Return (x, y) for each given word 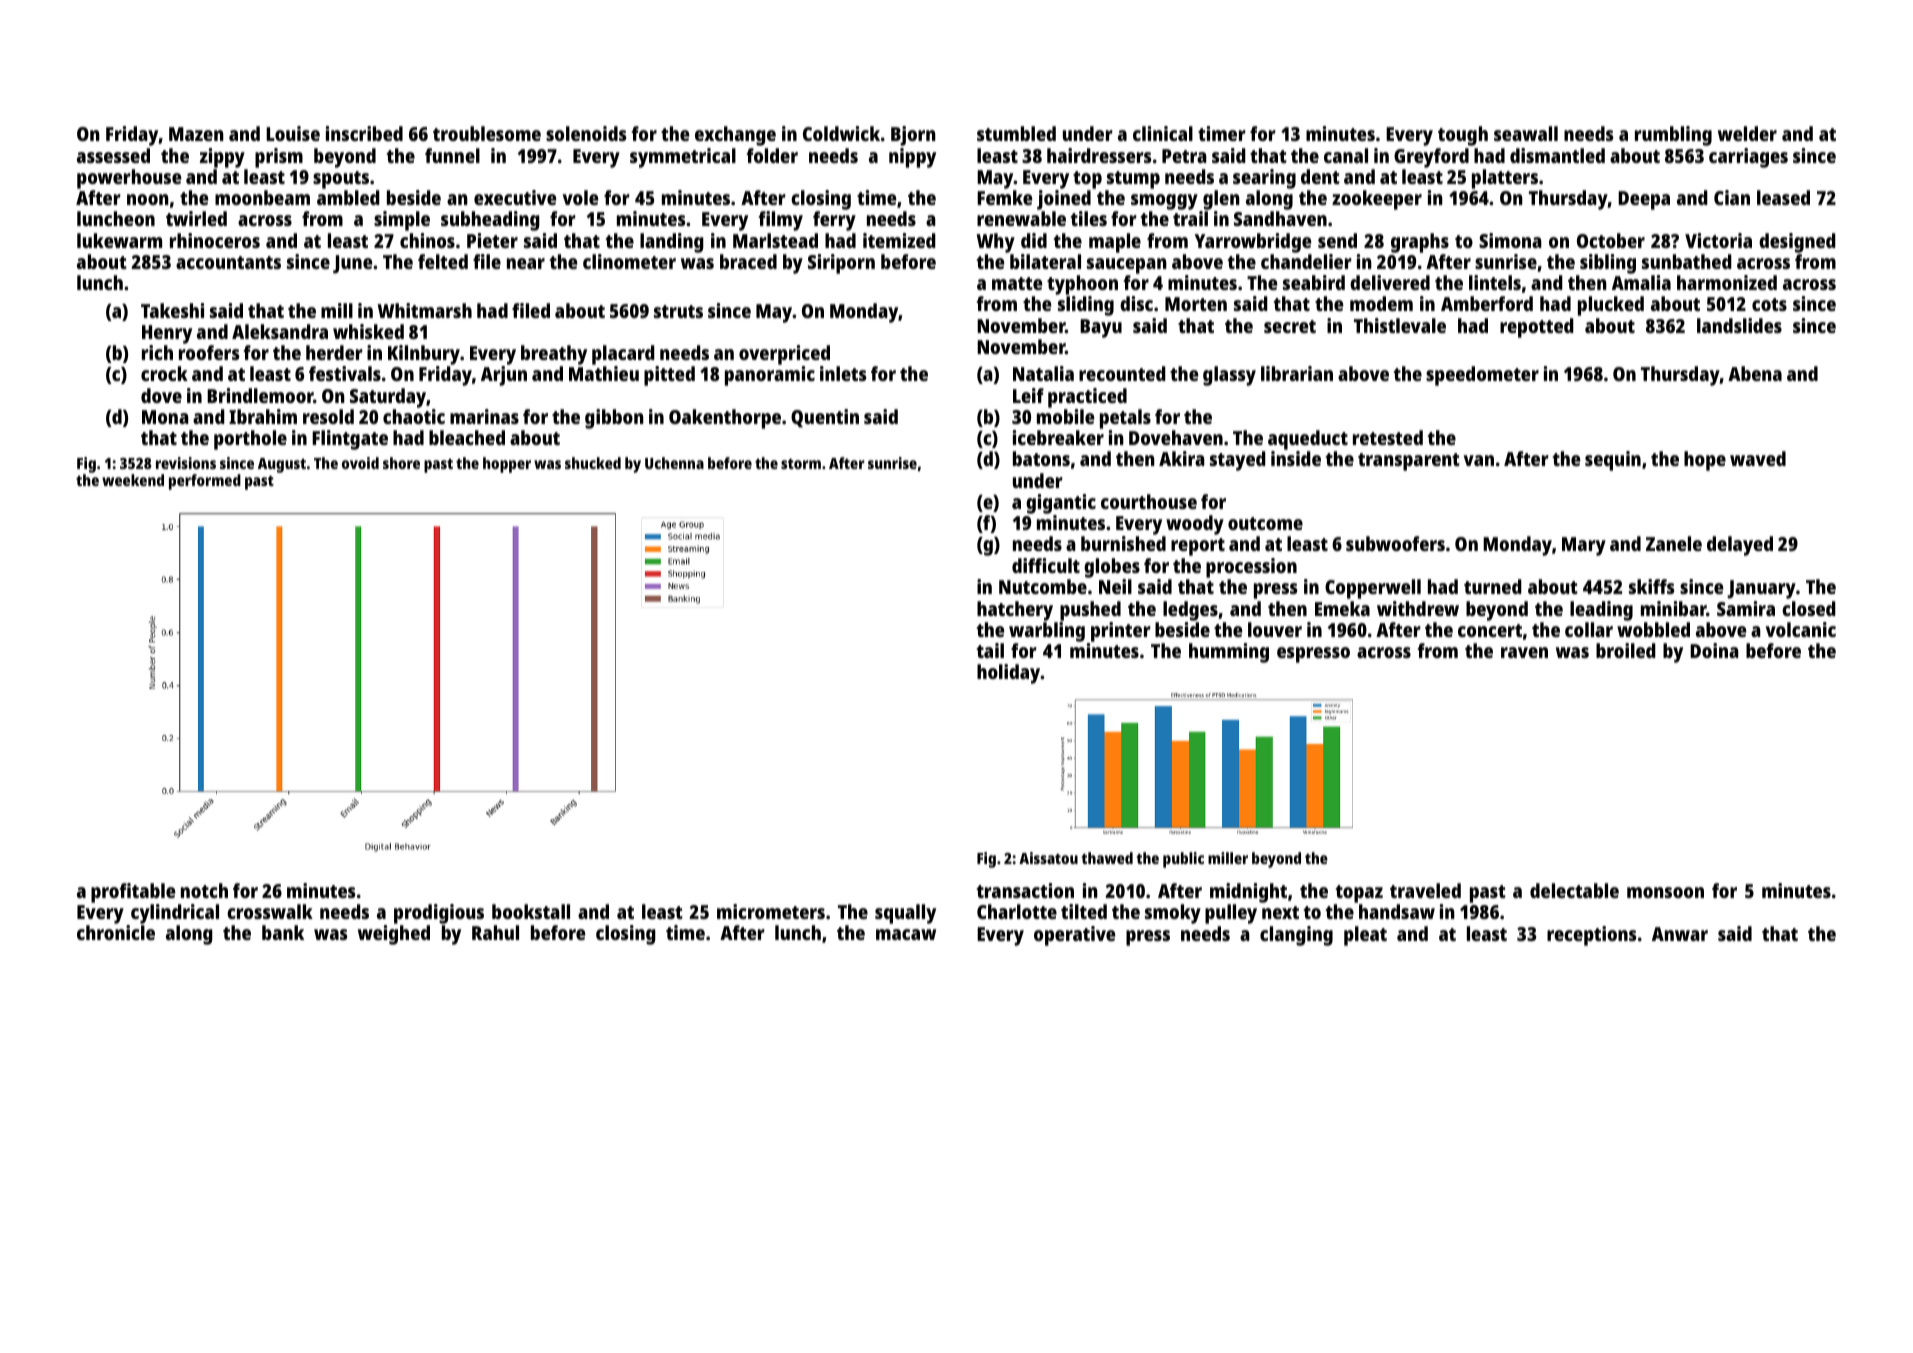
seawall (1526, 133)
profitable (133, 893)
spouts (341, 180)
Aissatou (1048, 858)
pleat (1365, 936)
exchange (735, 136)
